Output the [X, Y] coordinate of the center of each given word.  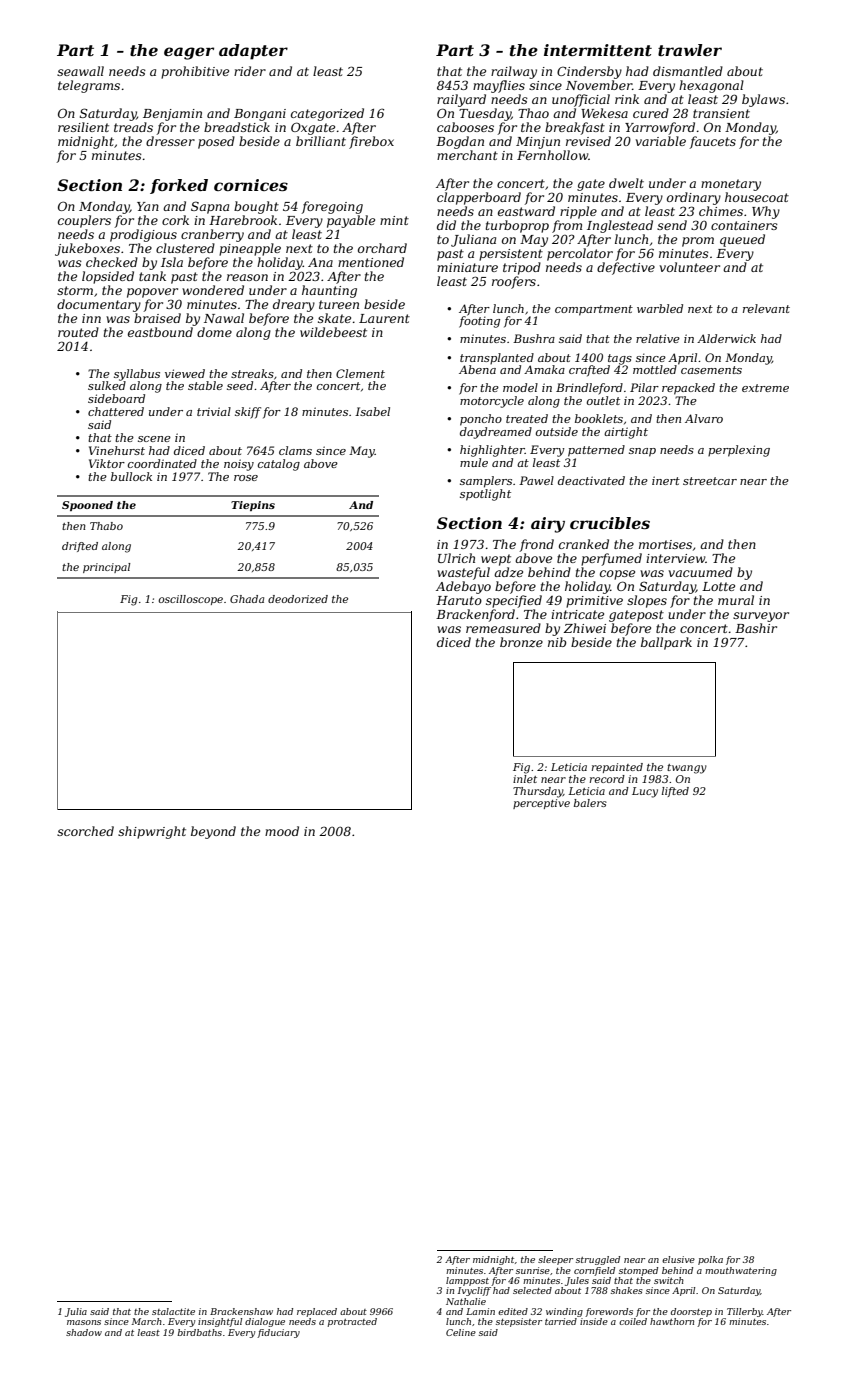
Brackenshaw [241, 1311]
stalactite [173, 1311]
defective [626, 268]
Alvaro [704, 418]
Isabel [372, 411]
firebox [371, 142]
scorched [85, 831]
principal [107, 568]
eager [189, 53]
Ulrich [456, 558]
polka [710, 1260]
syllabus [137, 375]
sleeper [555, 1260]
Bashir [756, 628]
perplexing [739, 451]
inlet [525, 779]
